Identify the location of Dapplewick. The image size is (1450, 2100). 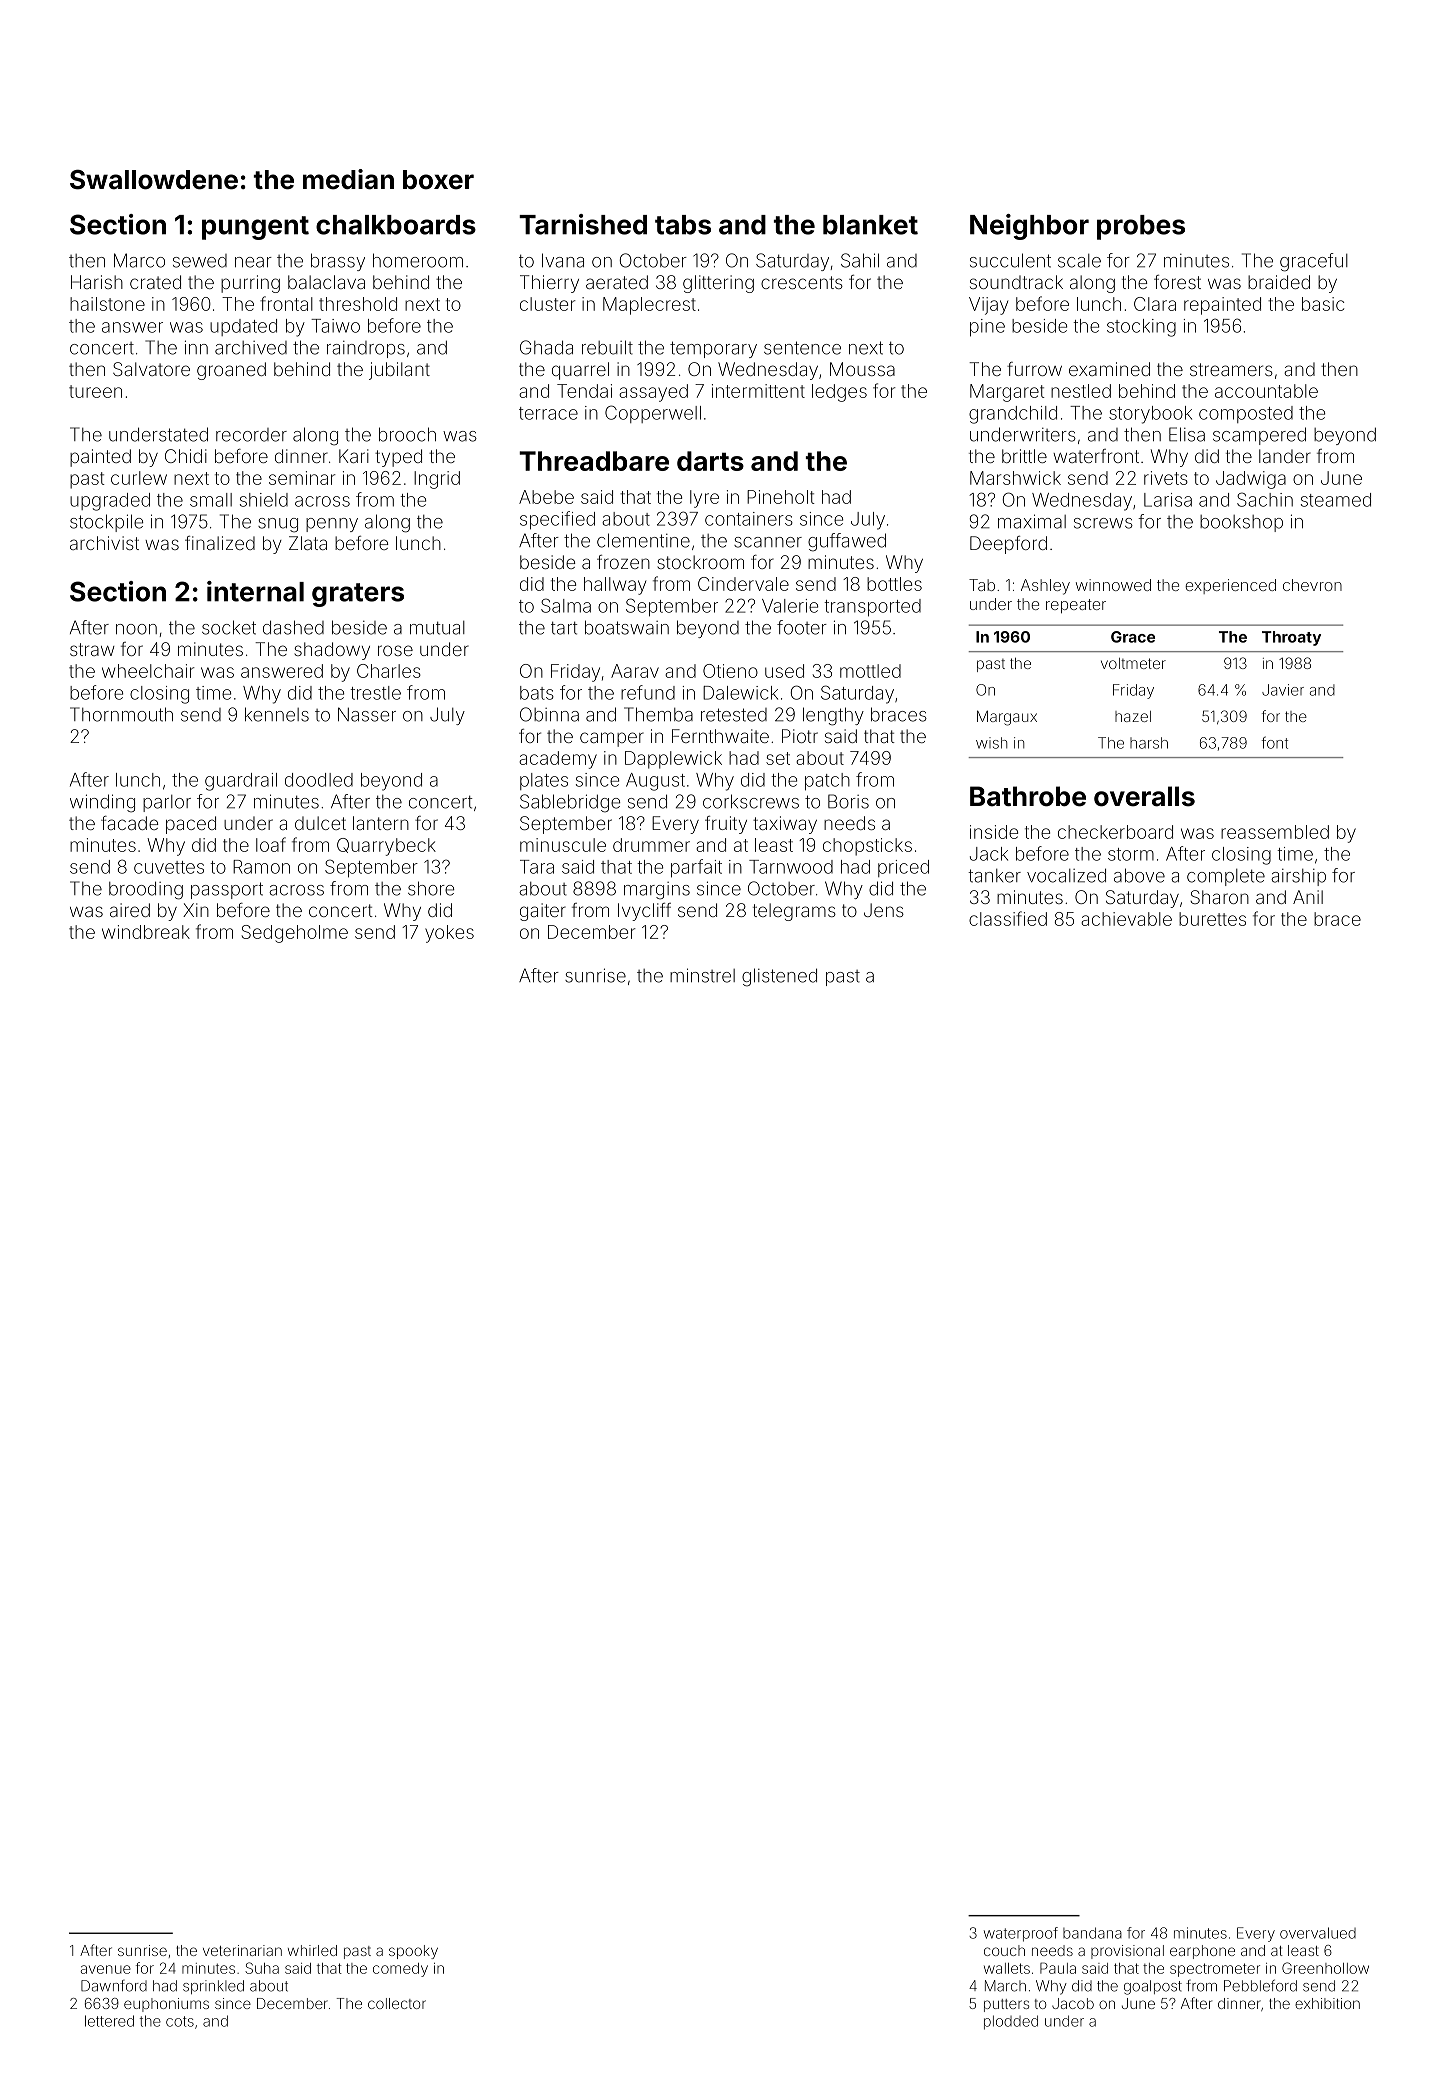
(673, 760).
